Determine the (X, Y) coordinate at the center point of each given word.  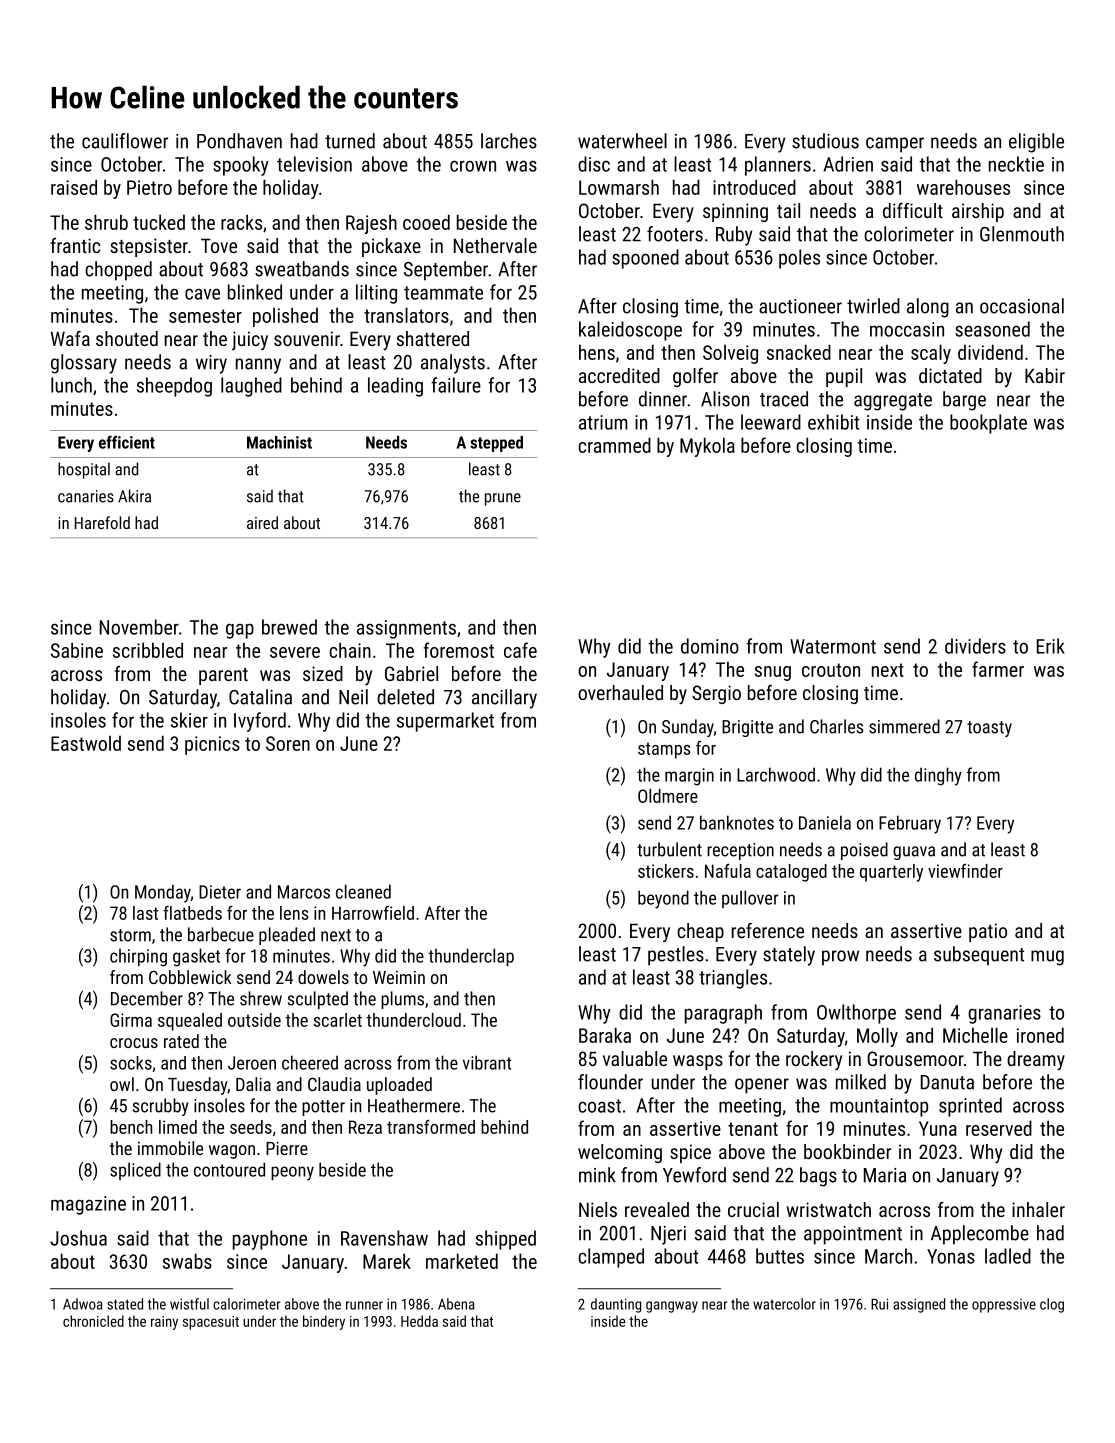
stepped (496, 444)
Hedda (419, 1321)
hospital (84, 470)
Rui (879, 1304)
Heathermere (414, 1105)
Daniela (825, 822)
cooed (426, 222)
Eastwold (86, 743)
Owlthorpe (856, 1014)
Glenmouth (1022, 234)
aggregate (893, 402)
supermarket (445, 722)
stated (125, 1304)
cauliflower (125, 141)
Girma (131, 1020)
